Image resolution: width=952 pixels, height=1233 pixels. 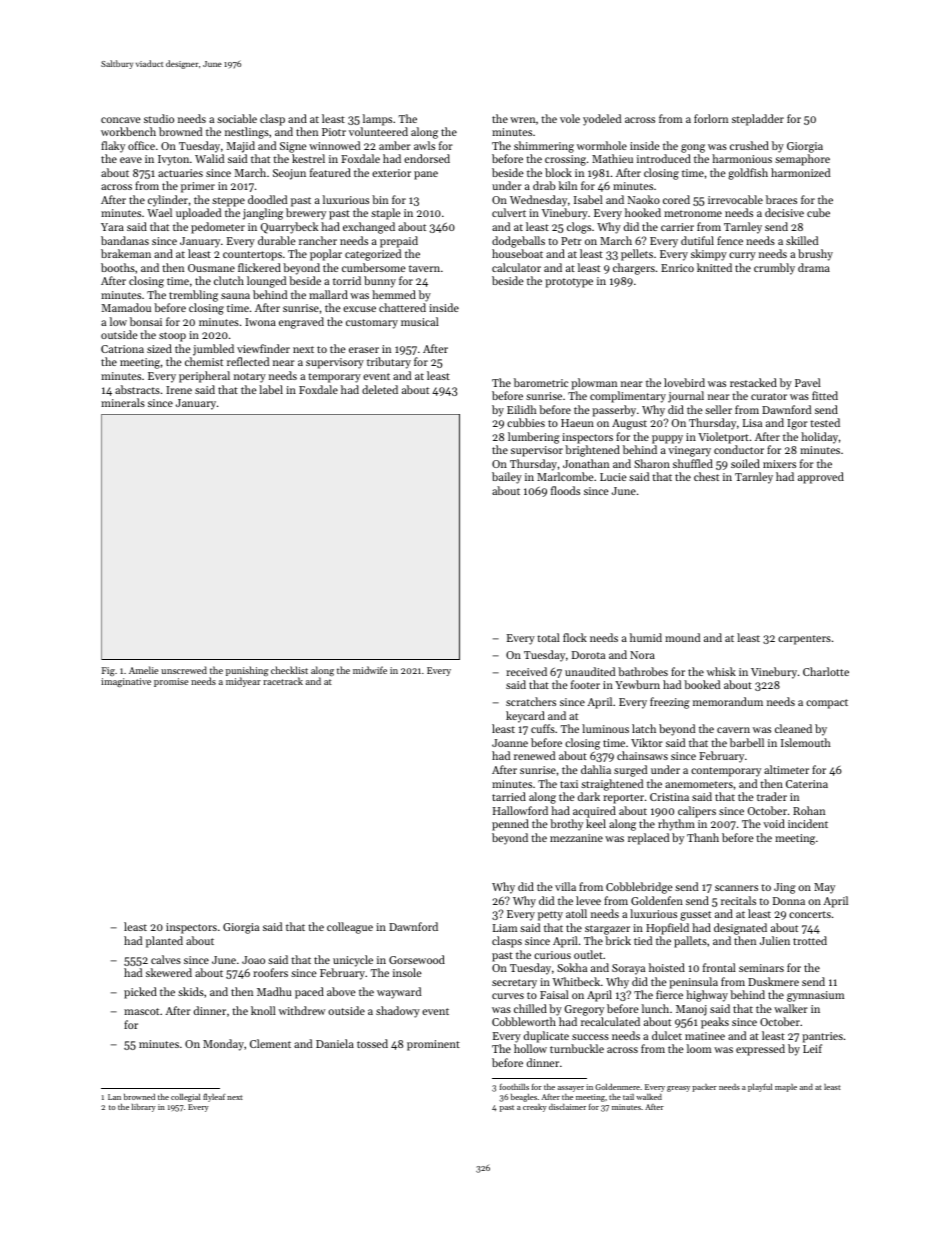 I want to click on stepladder, so click(x=758, y=120).
